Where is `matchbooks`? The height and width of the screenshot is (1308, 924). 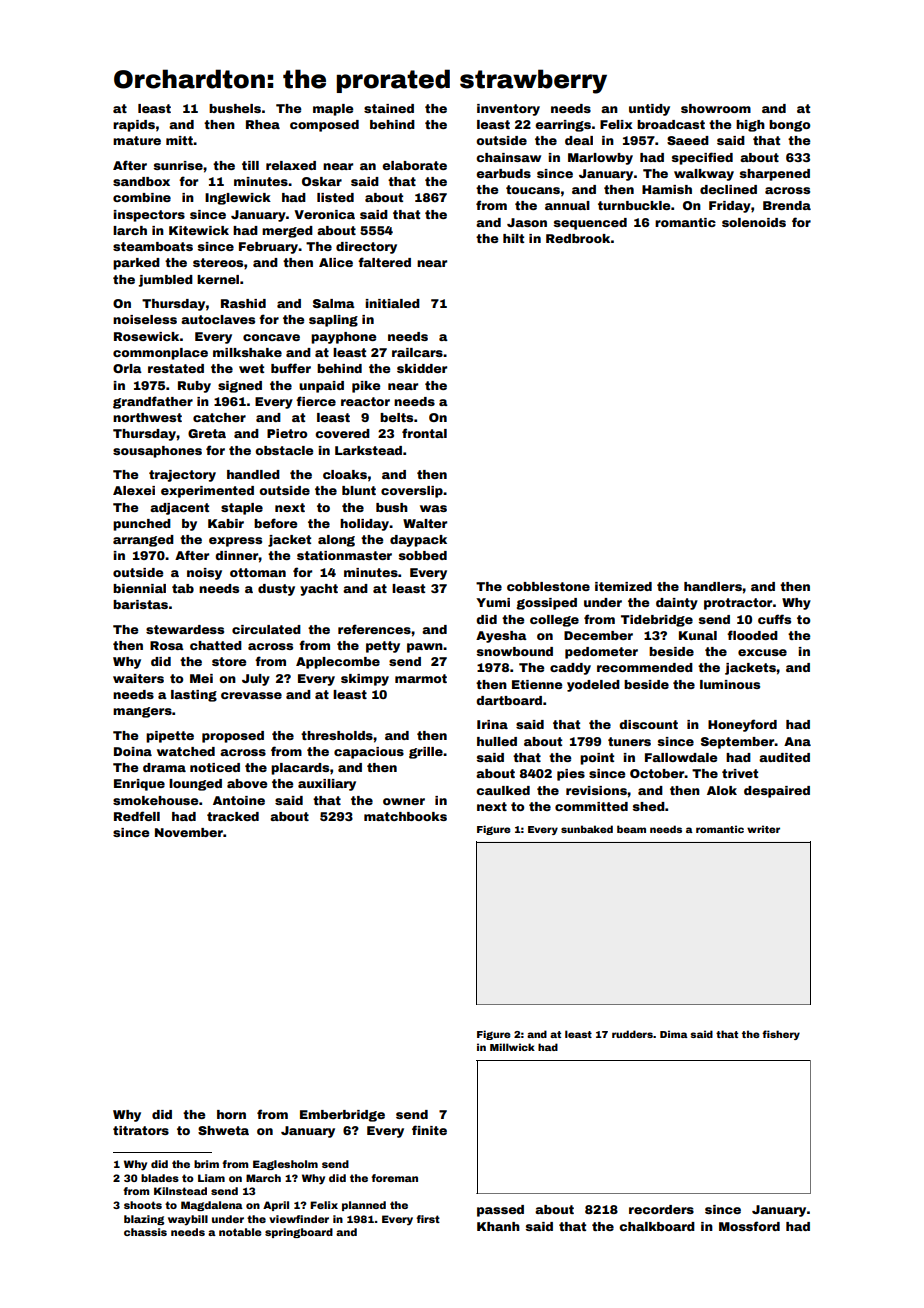
matchbooks is located at coordinates (405, 816).
